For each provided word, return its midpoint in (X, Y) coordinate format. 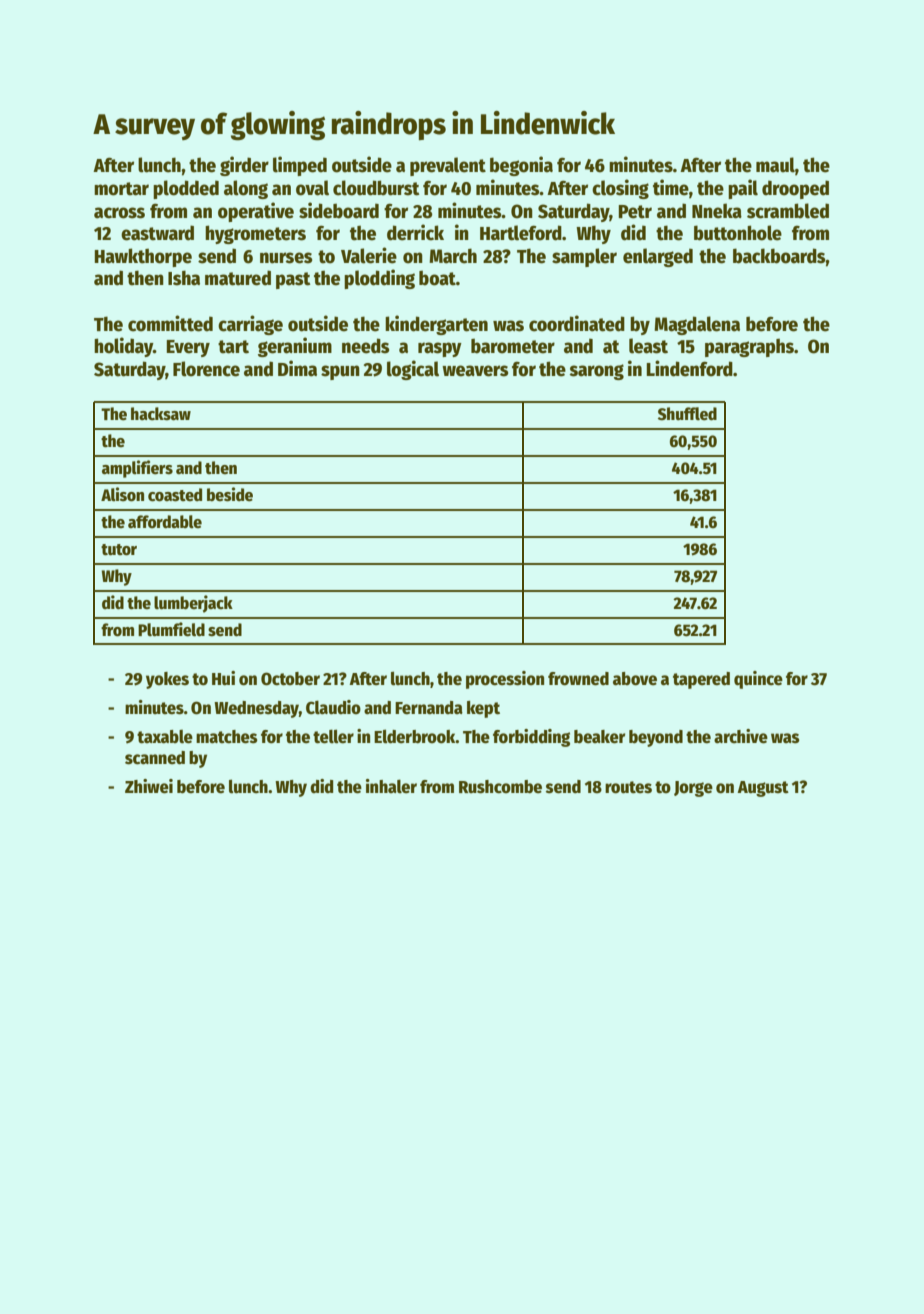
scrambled (788, 211)
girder (244, 166)
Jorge (693, 789)
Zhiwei (149, 786)
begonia (521, 166)
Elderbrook (415, 736)
